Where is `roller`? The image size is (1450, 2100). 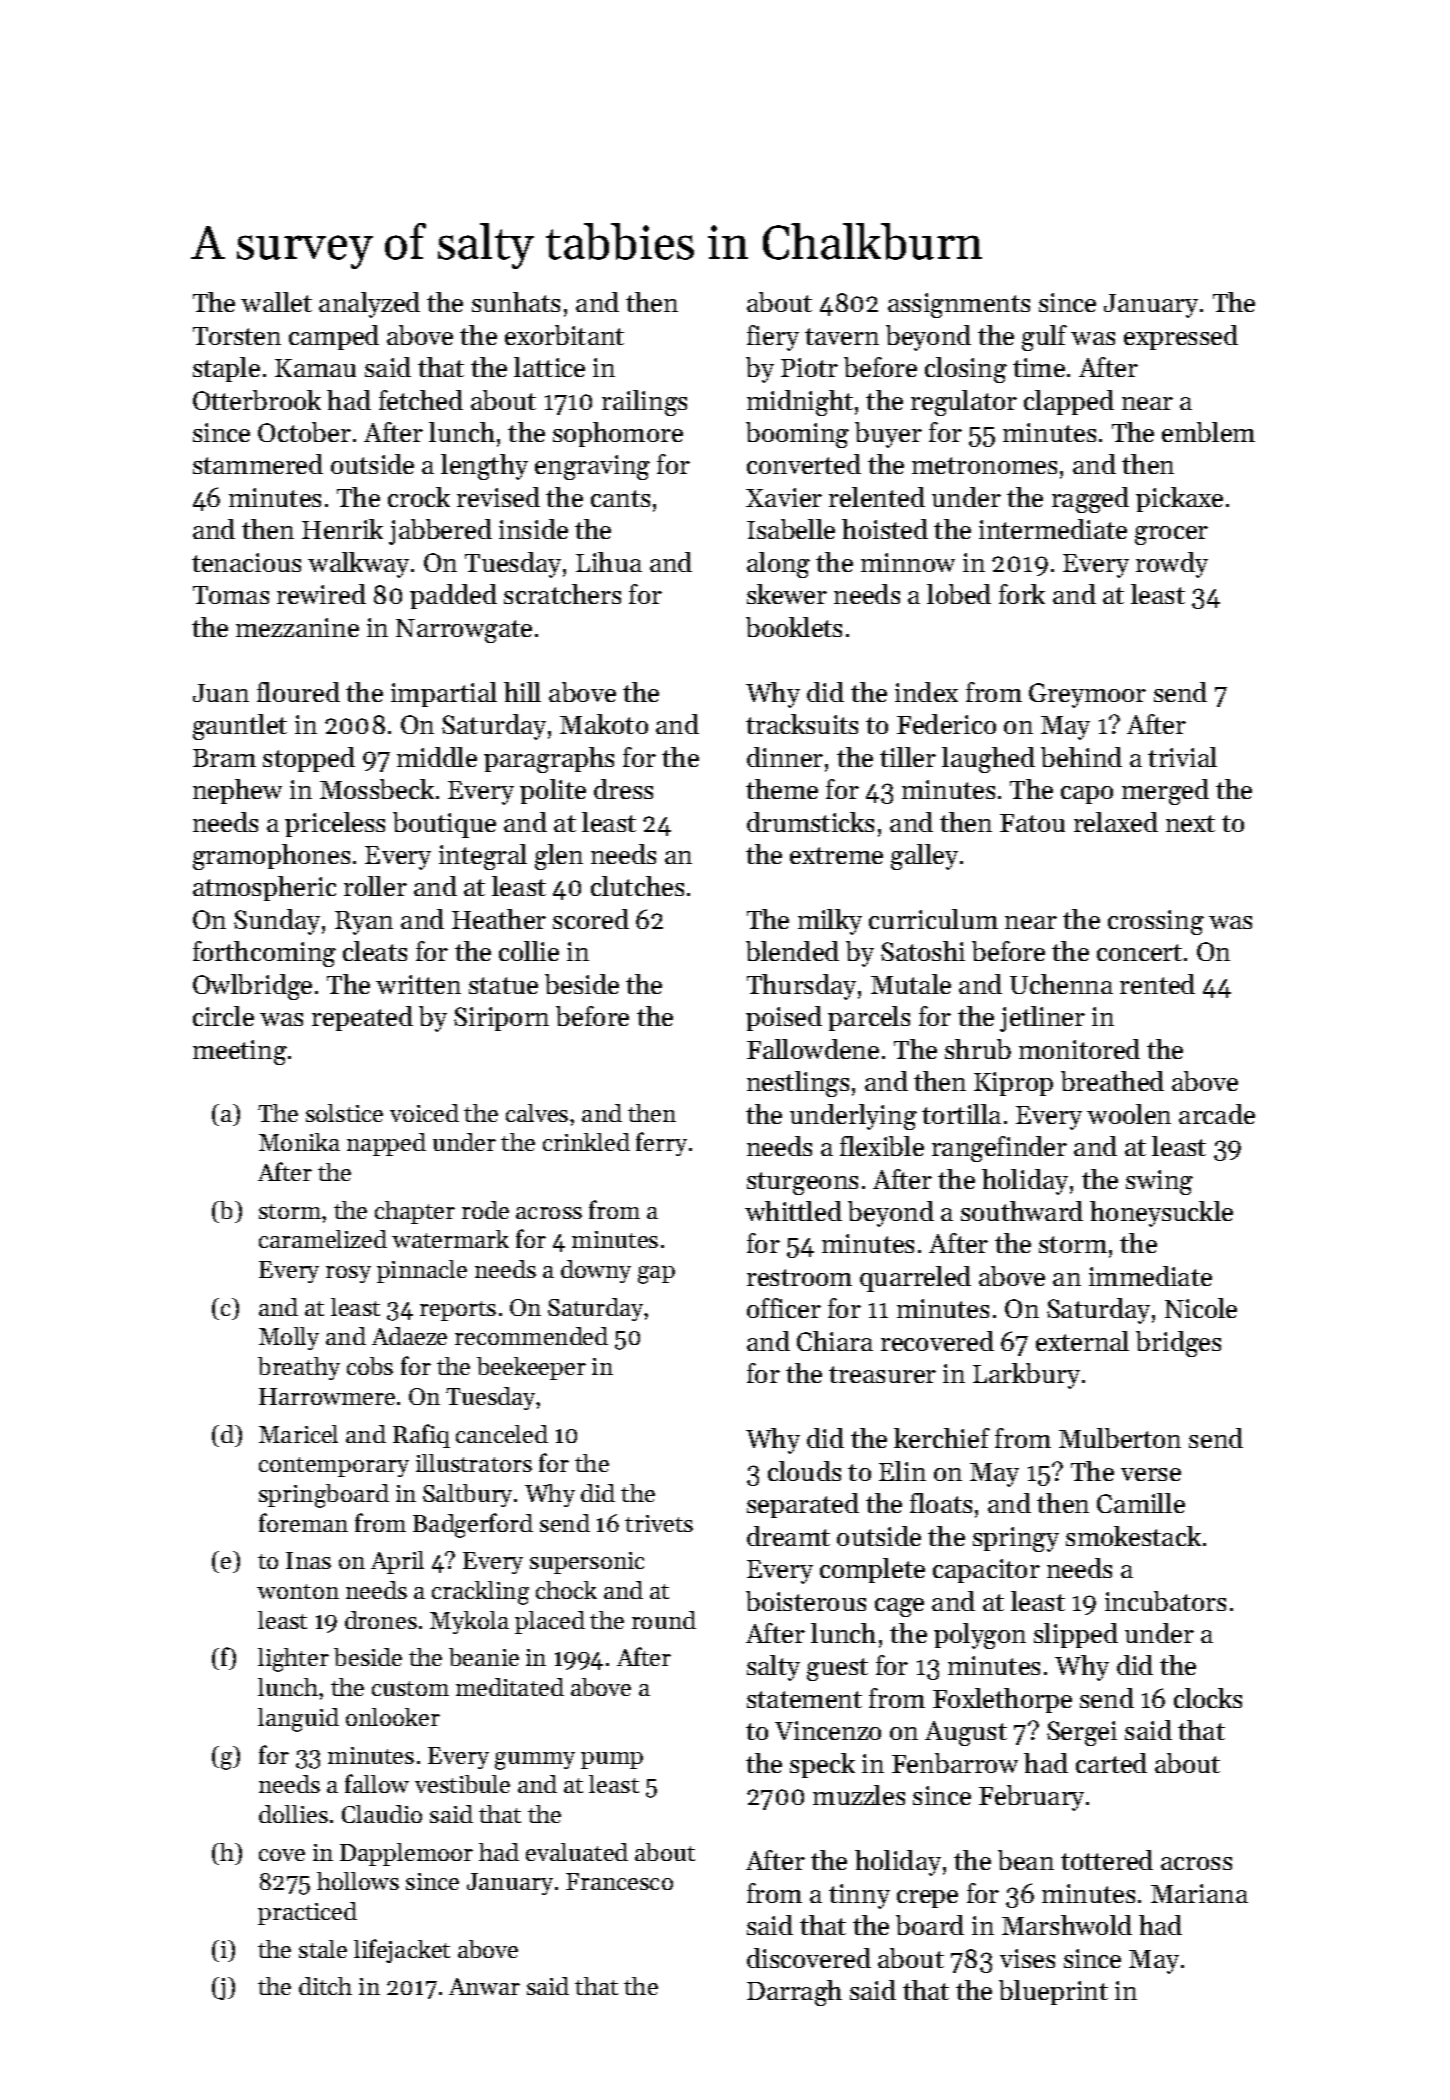
roller is located at coordinates (375, 886).
